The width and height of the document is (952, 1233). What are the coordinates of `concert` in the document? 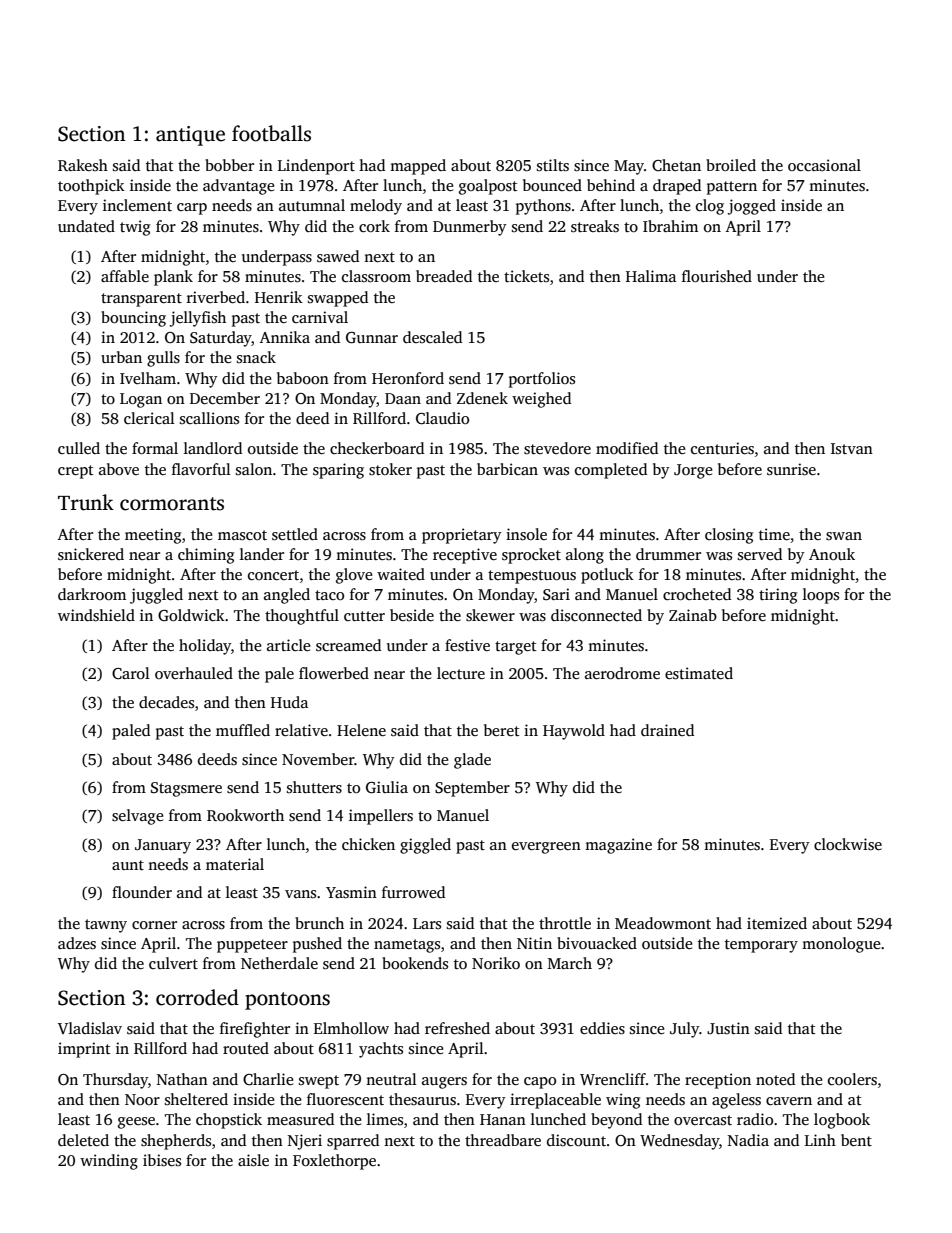 It's located at (273, 575).
